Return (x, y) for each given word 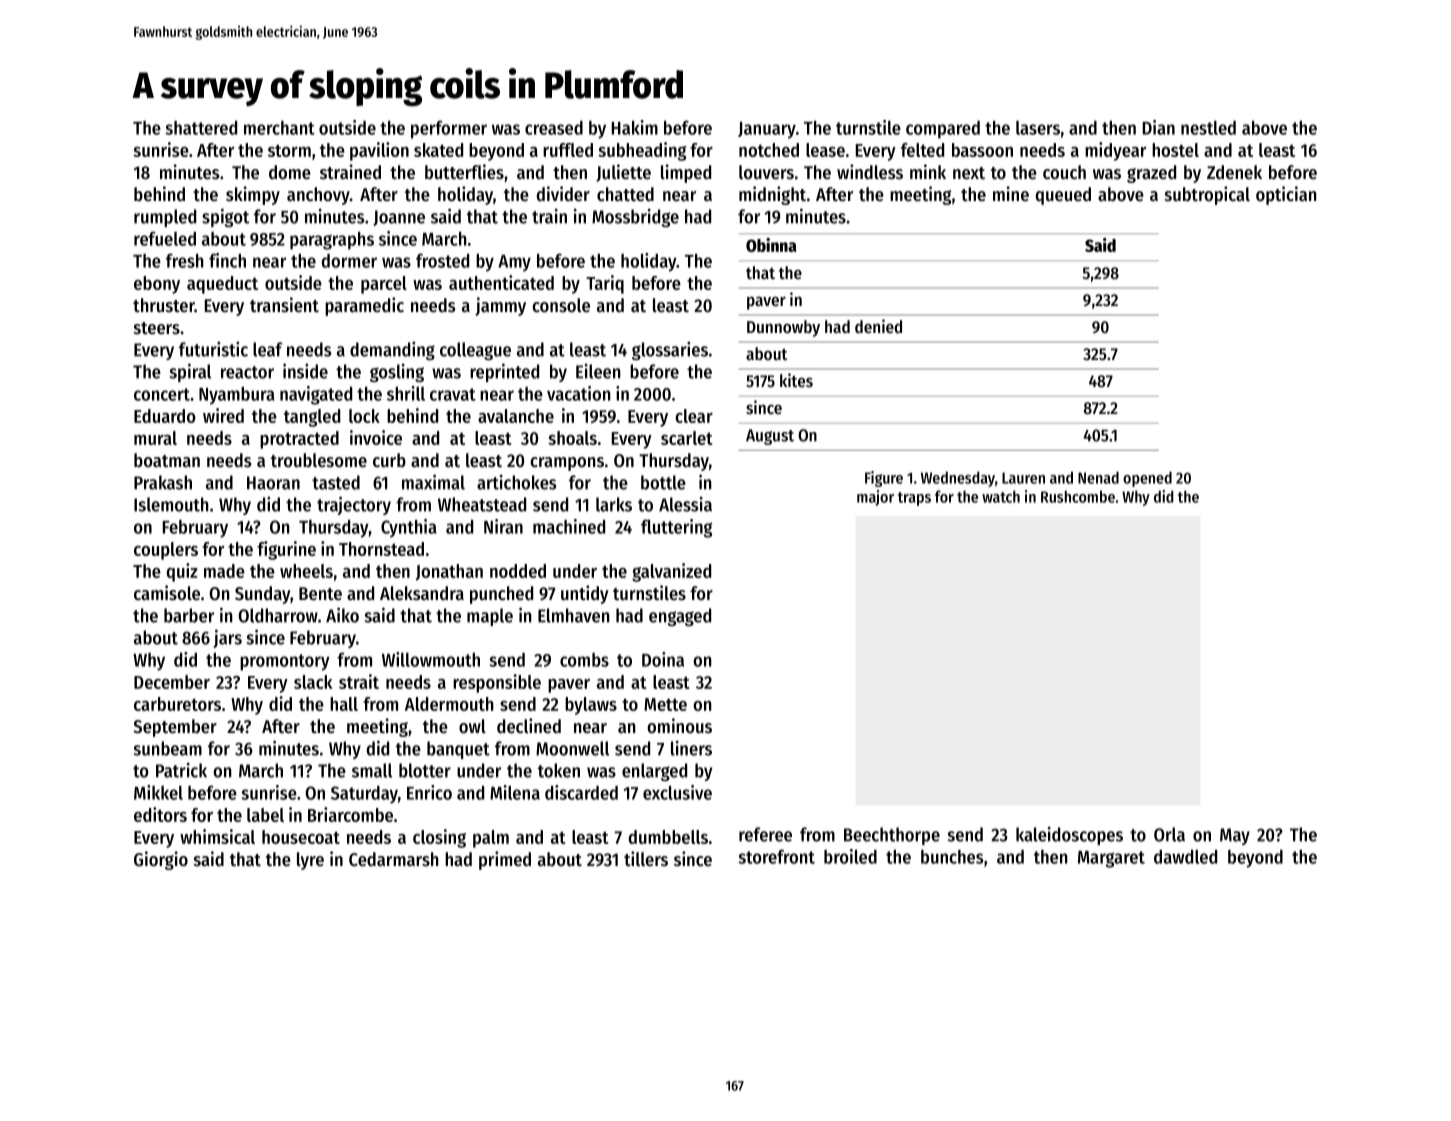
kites (796, 380)
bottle (663, 482)
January (767, 130)
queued (1063, 196)
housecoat (301, 837)
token (559, 770)
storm (289, 150)
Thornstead (381, 549)
